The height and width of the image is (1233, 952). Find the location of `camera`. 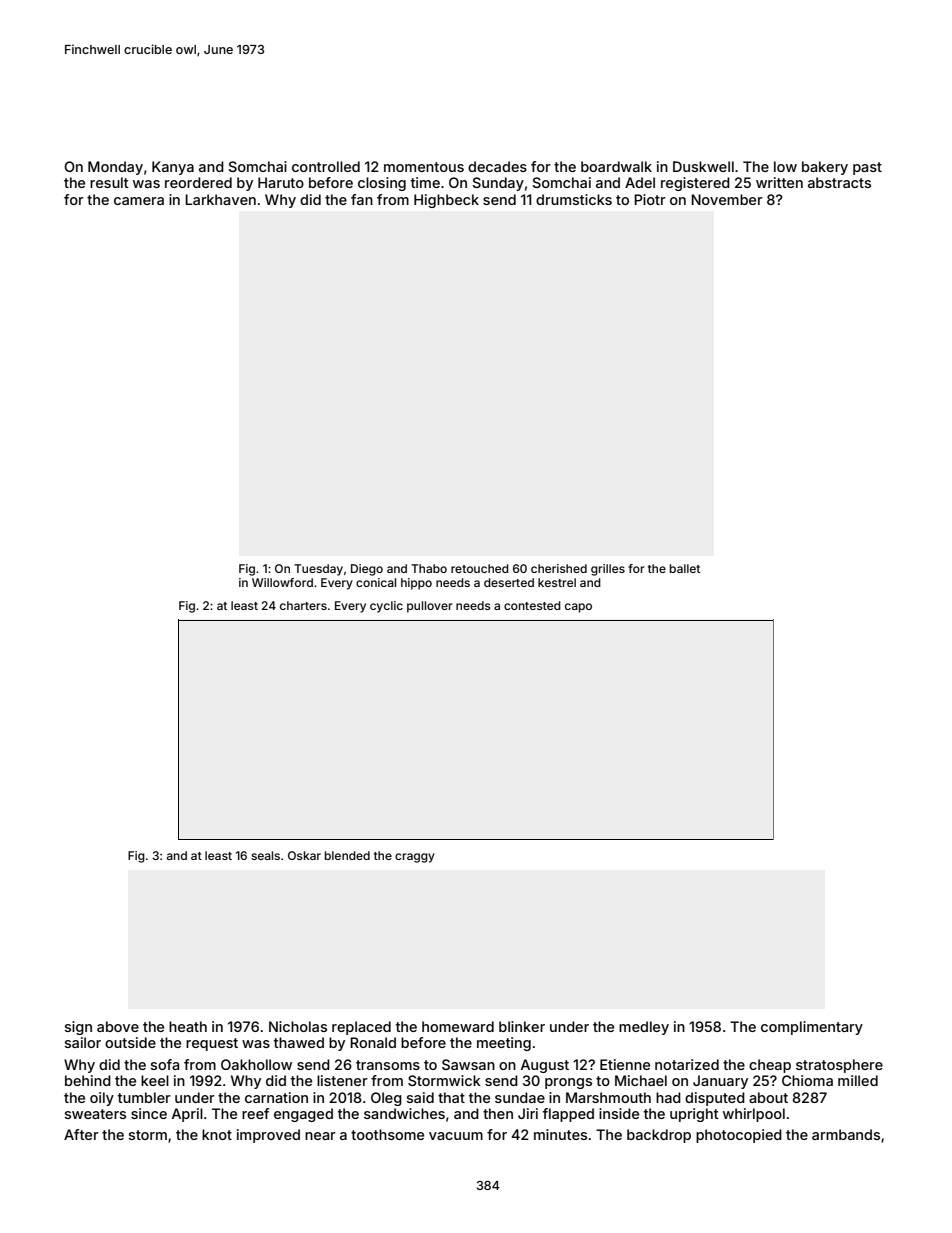

camera is located at coordinates (139, 201).
